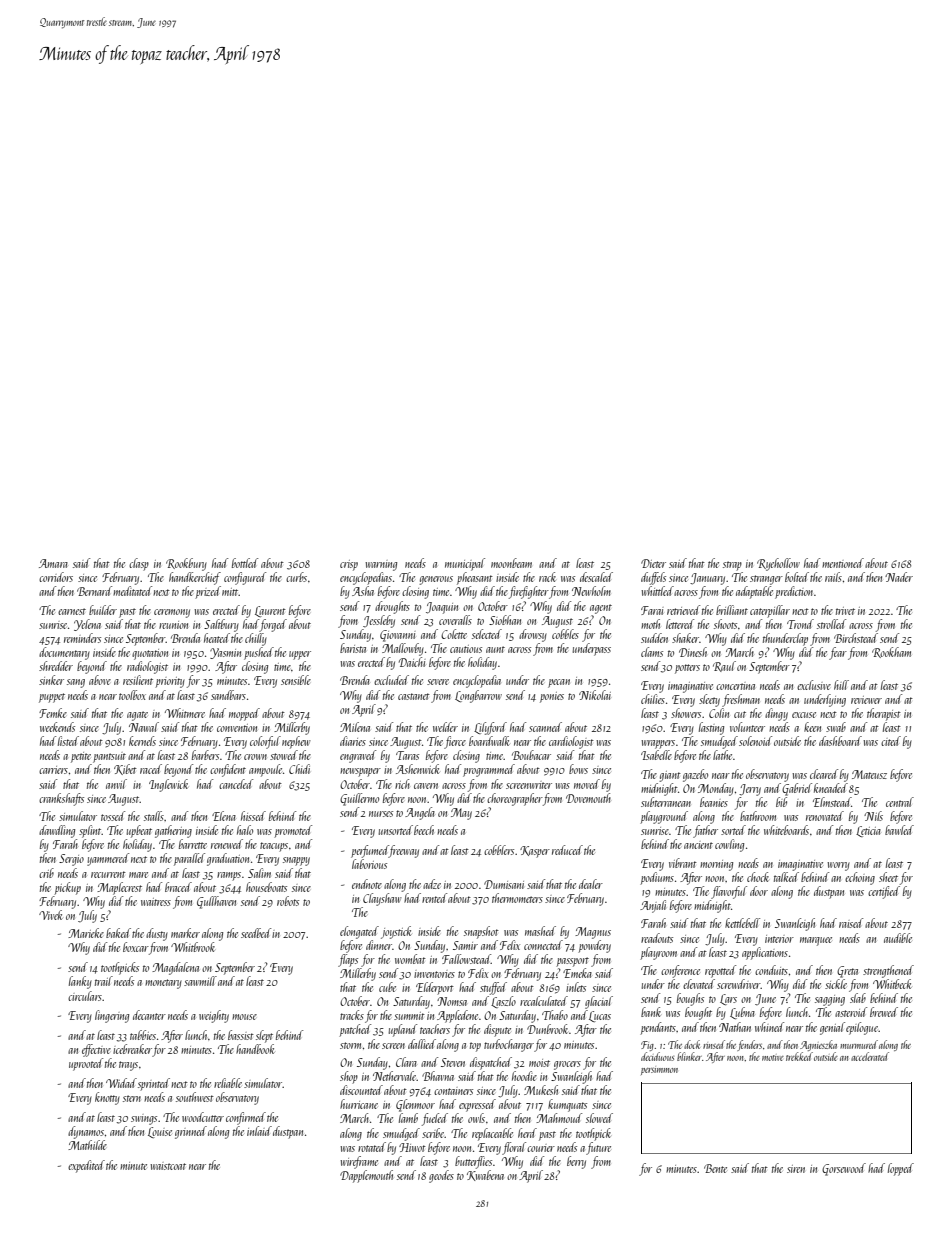 The height and width of the image is (1233, 952). I want to click on mentioned, so click(843, 563).
